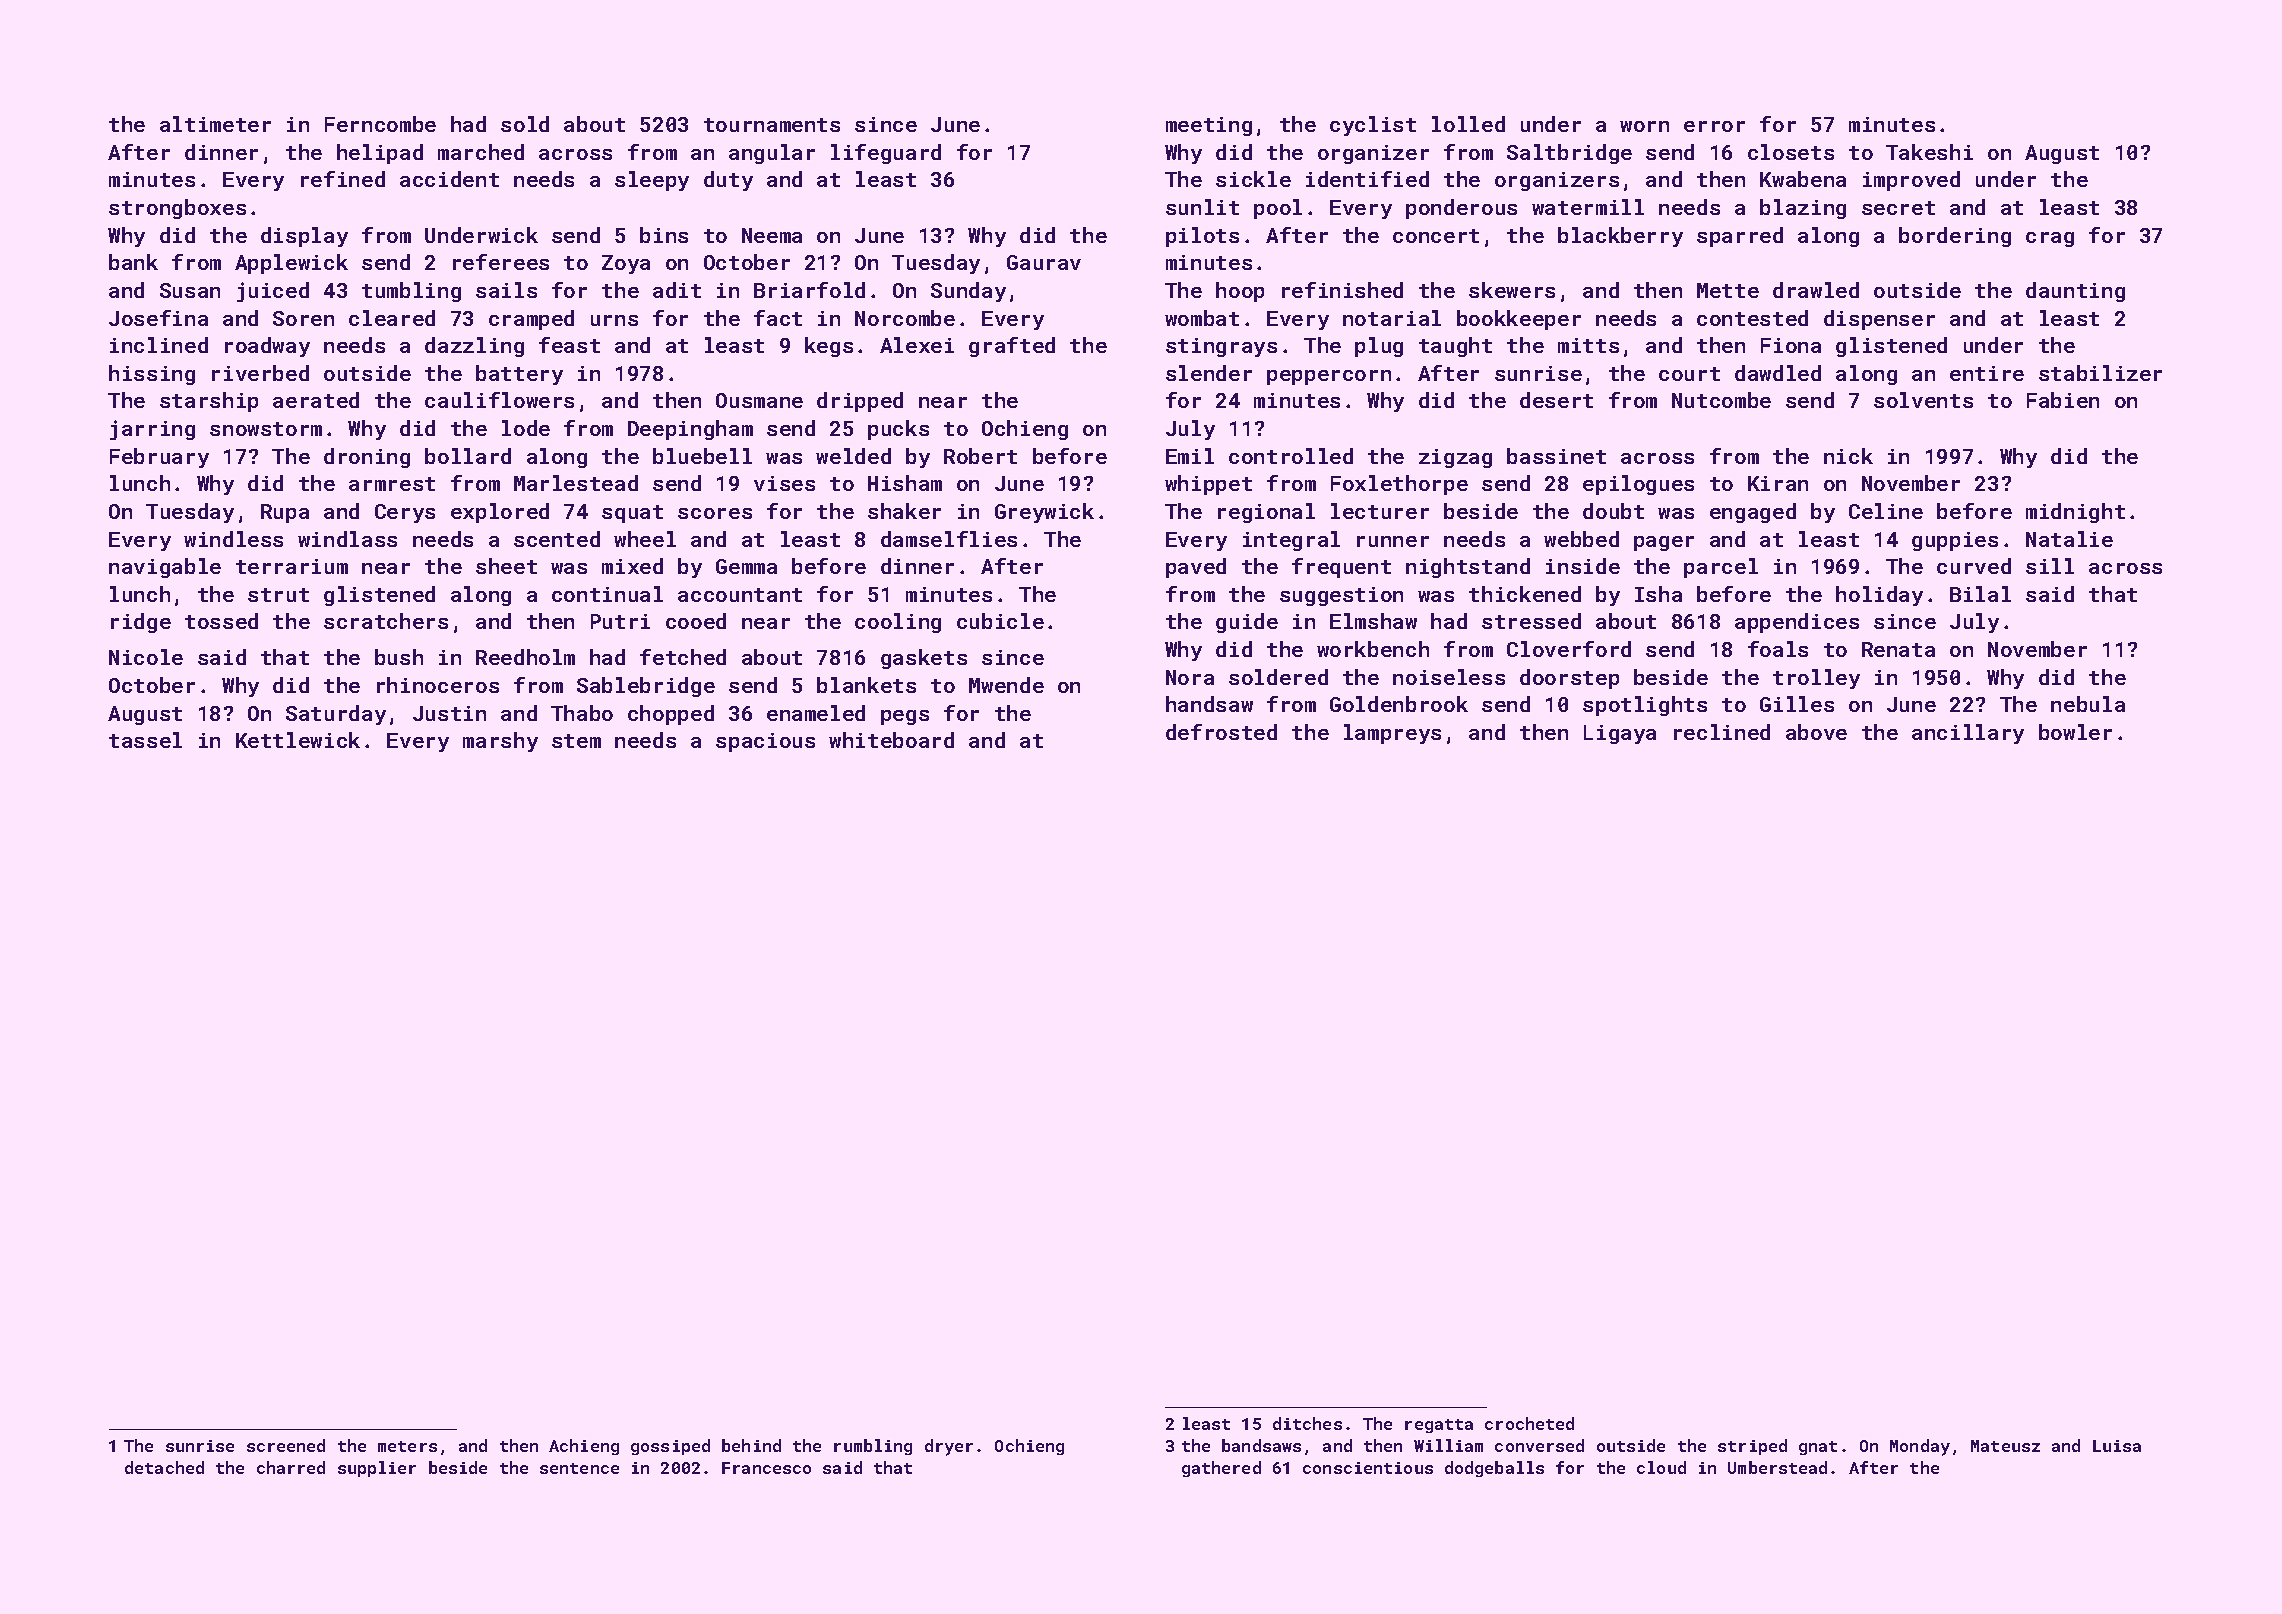 This image has width=2282, height=1614. Describe the element at coordinates (809, 290) in the image. I see `Briarfold` at that location.
